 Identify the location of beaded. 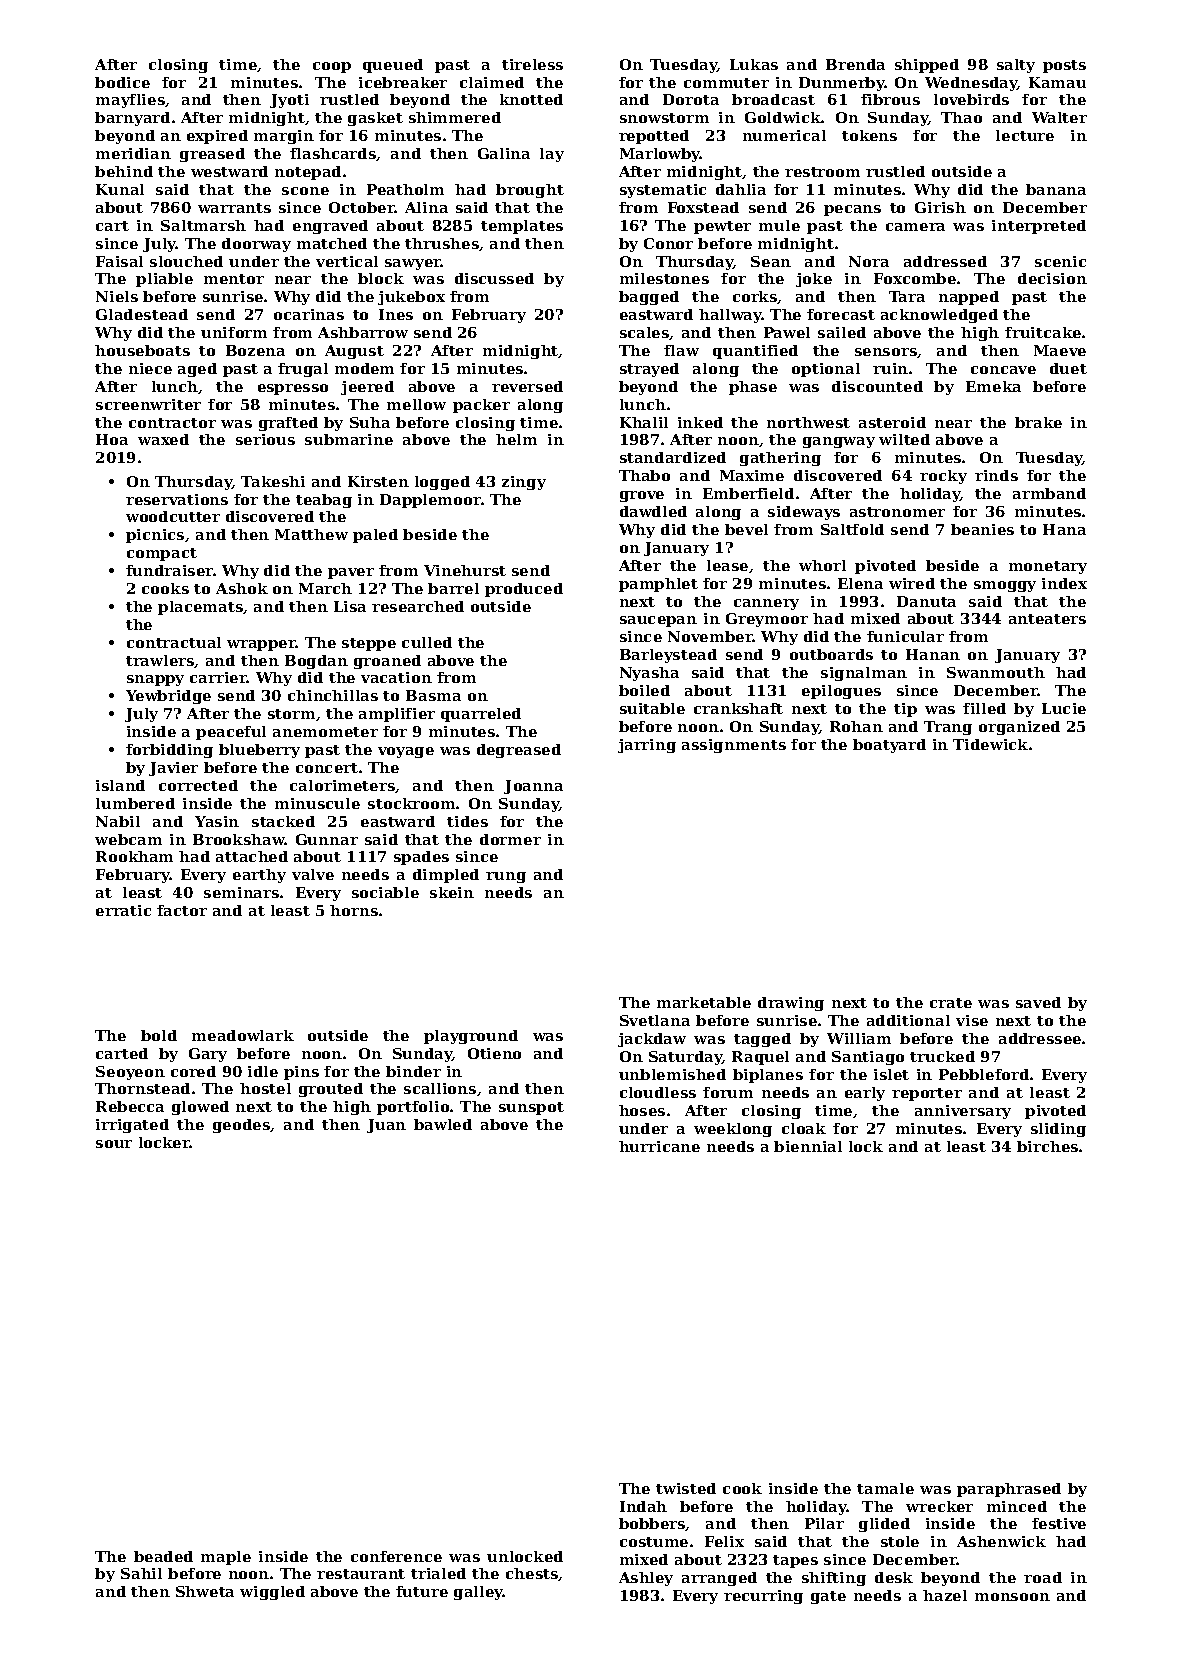
(163, 1556).
